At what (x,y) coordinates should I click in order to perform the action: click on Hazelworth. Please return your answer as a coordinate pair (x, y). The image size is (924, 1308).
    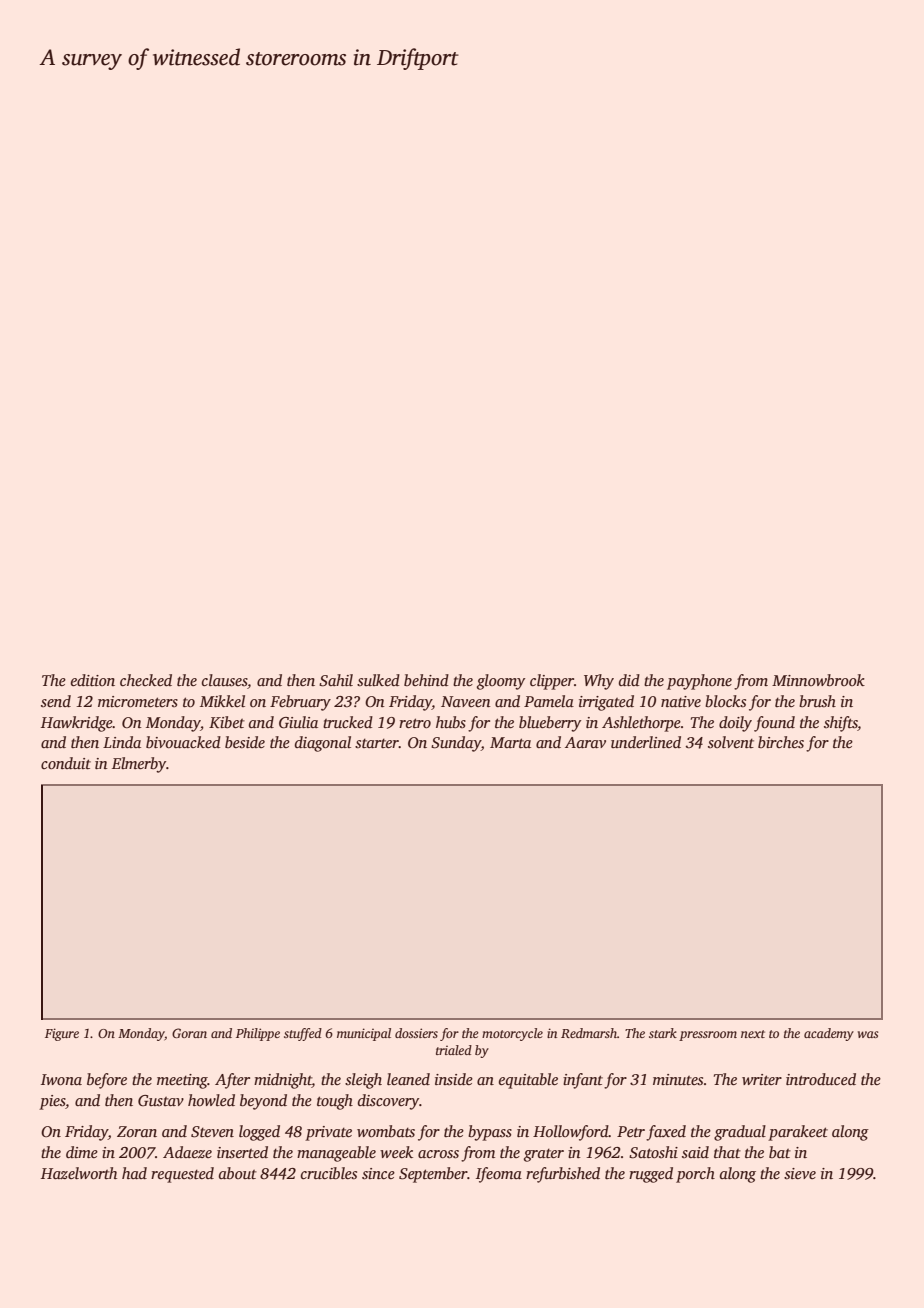
    Looking at the image, I should click on (79, 1173).
